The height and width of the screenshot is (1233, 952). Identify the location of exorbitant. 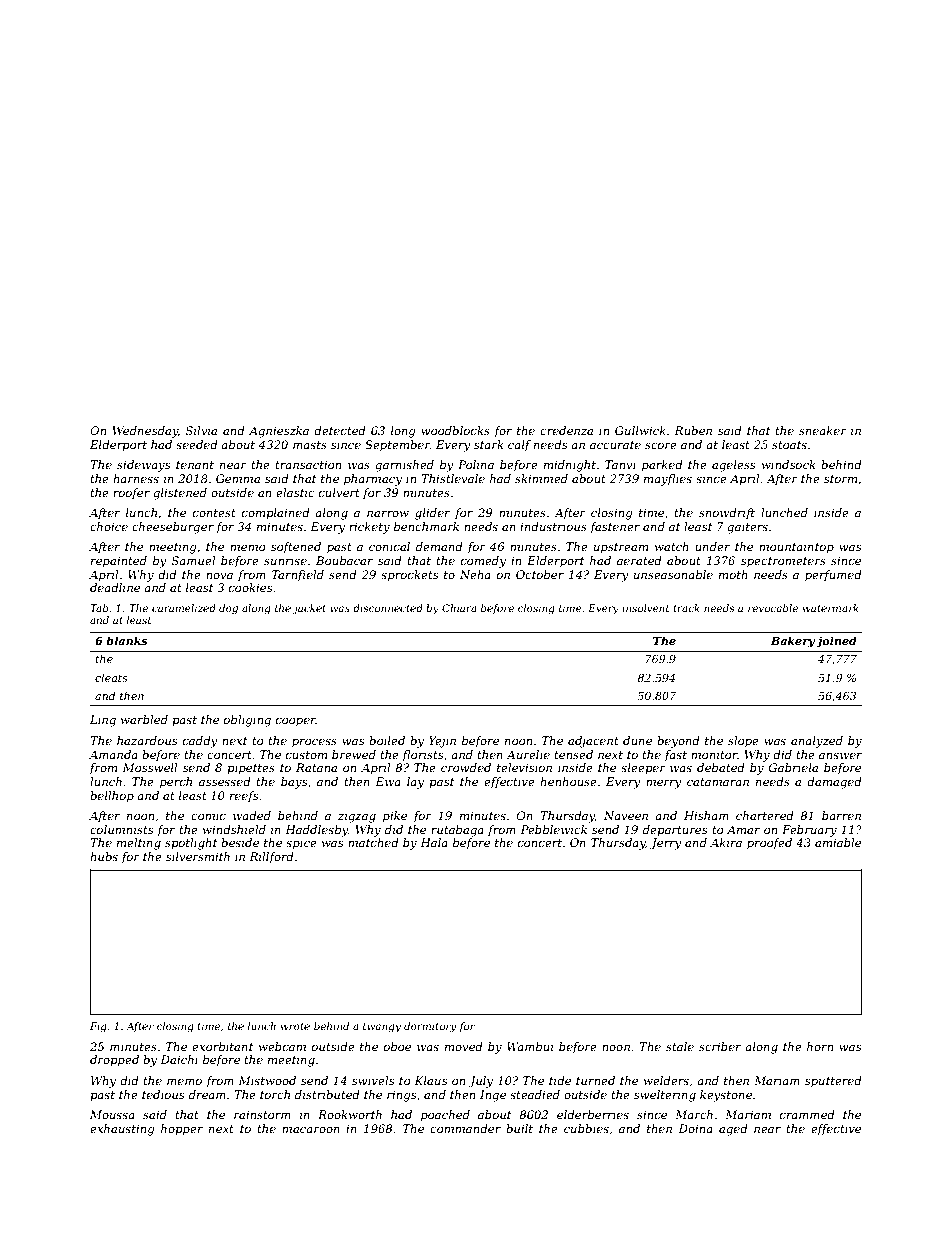
(222, 1046).
